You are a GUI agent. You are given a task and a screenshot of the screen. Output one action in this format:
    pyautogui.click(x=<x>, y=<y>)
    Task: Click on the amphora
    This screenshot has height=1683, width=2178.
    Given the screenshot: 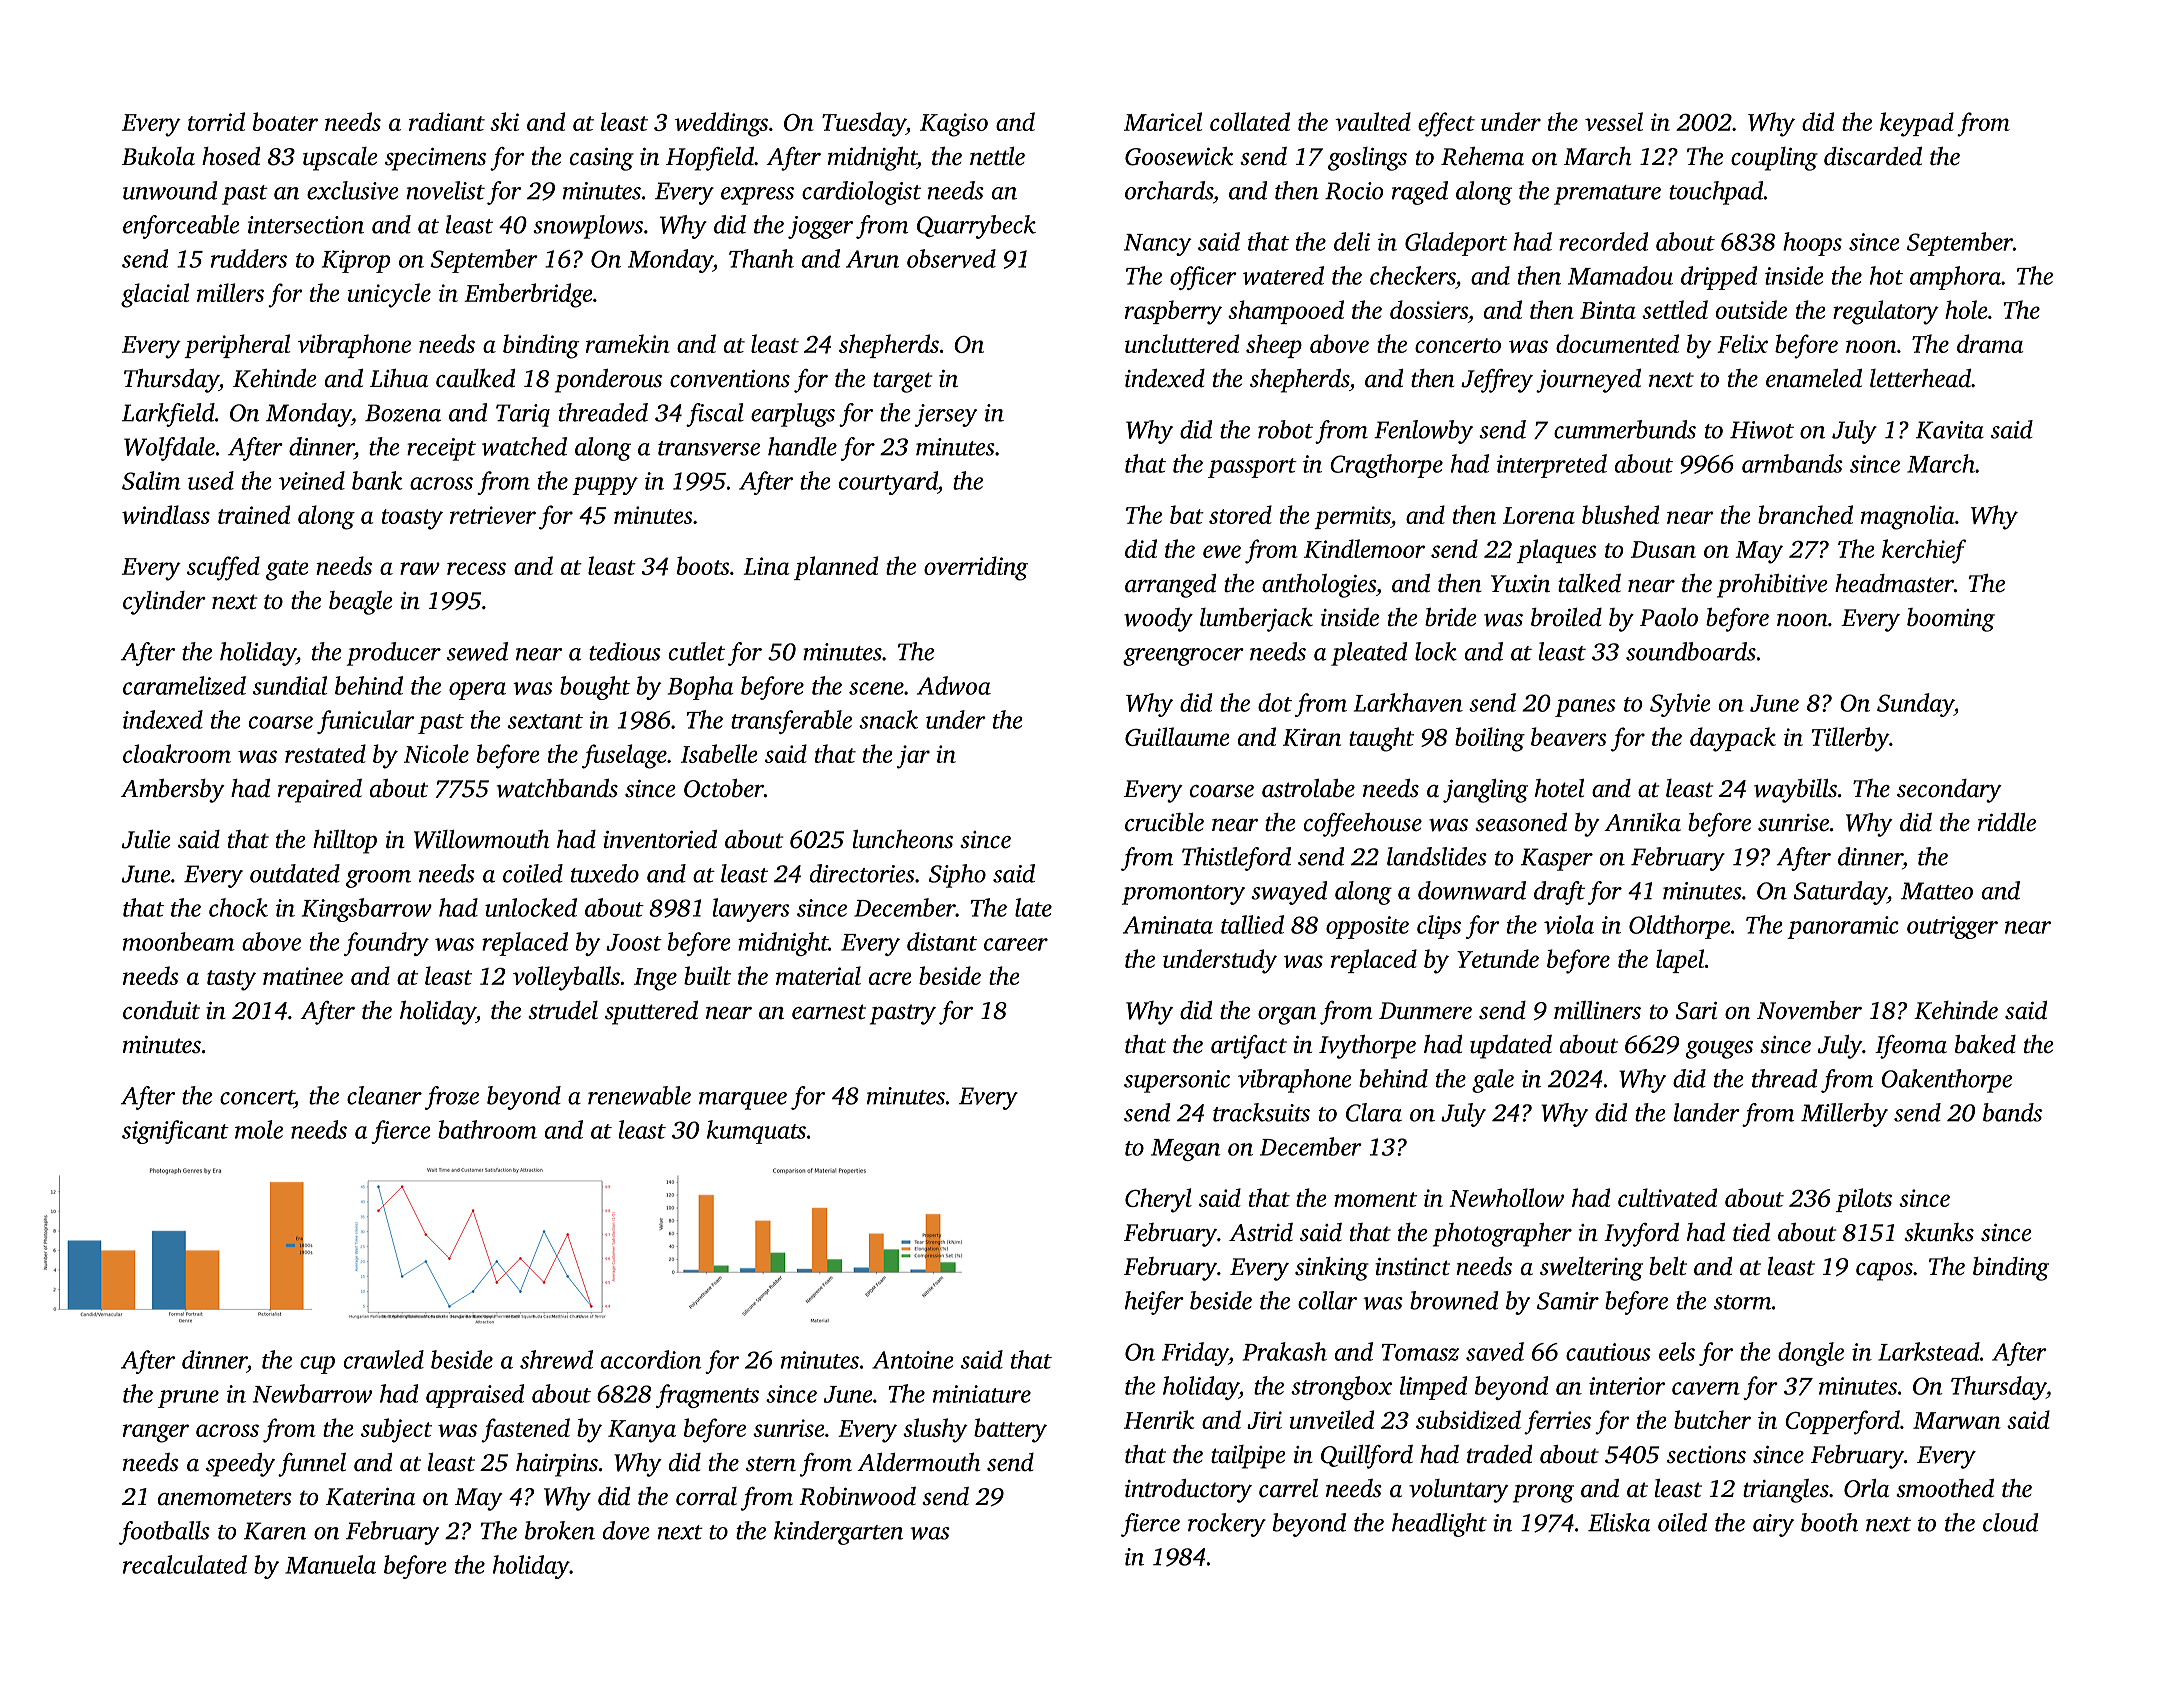 What is the action you would take?
    pyautogui.click(x=1955, y=278)
